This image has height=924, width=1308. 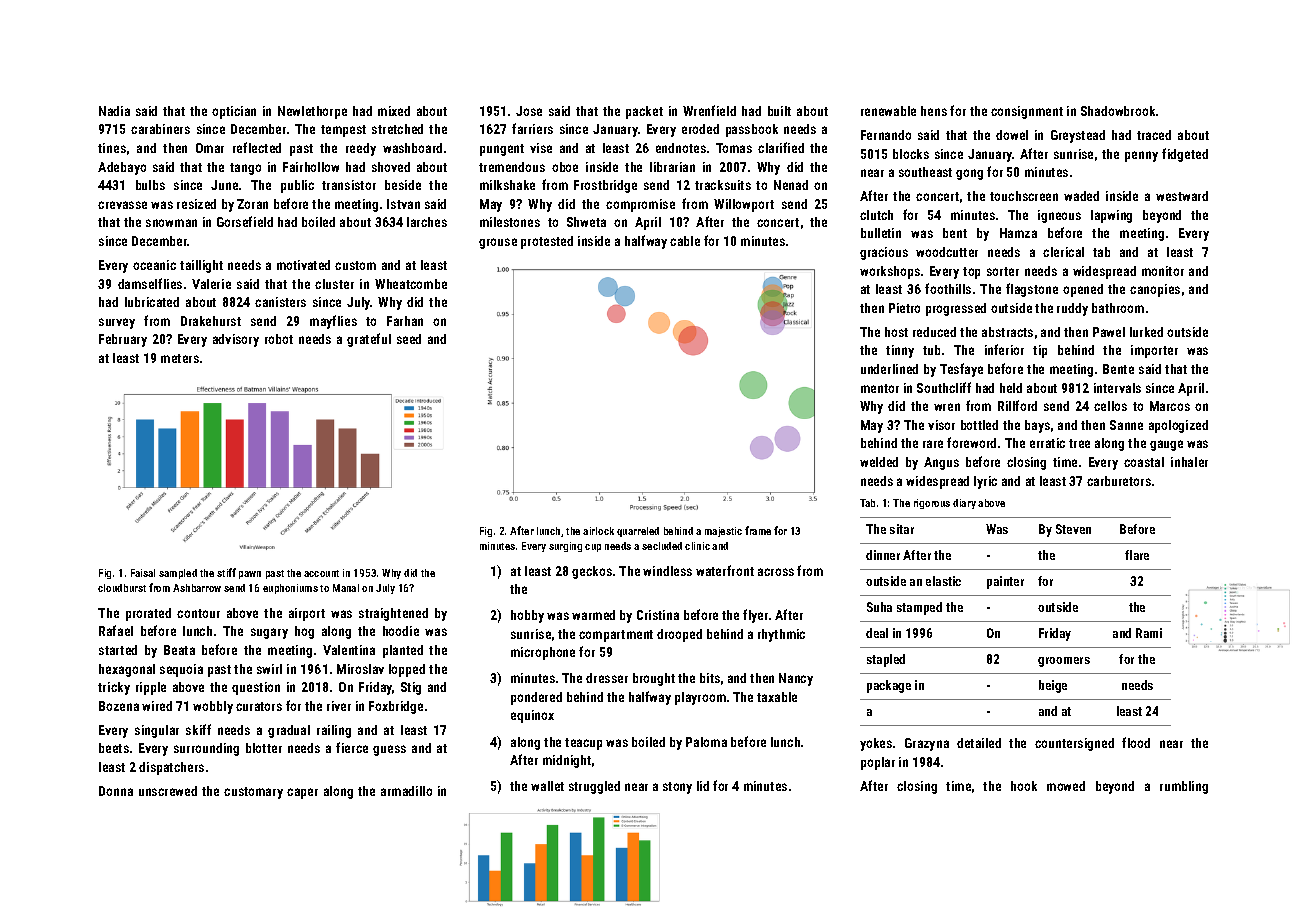 I want to click on painter, so click(x=1005, y=582).
